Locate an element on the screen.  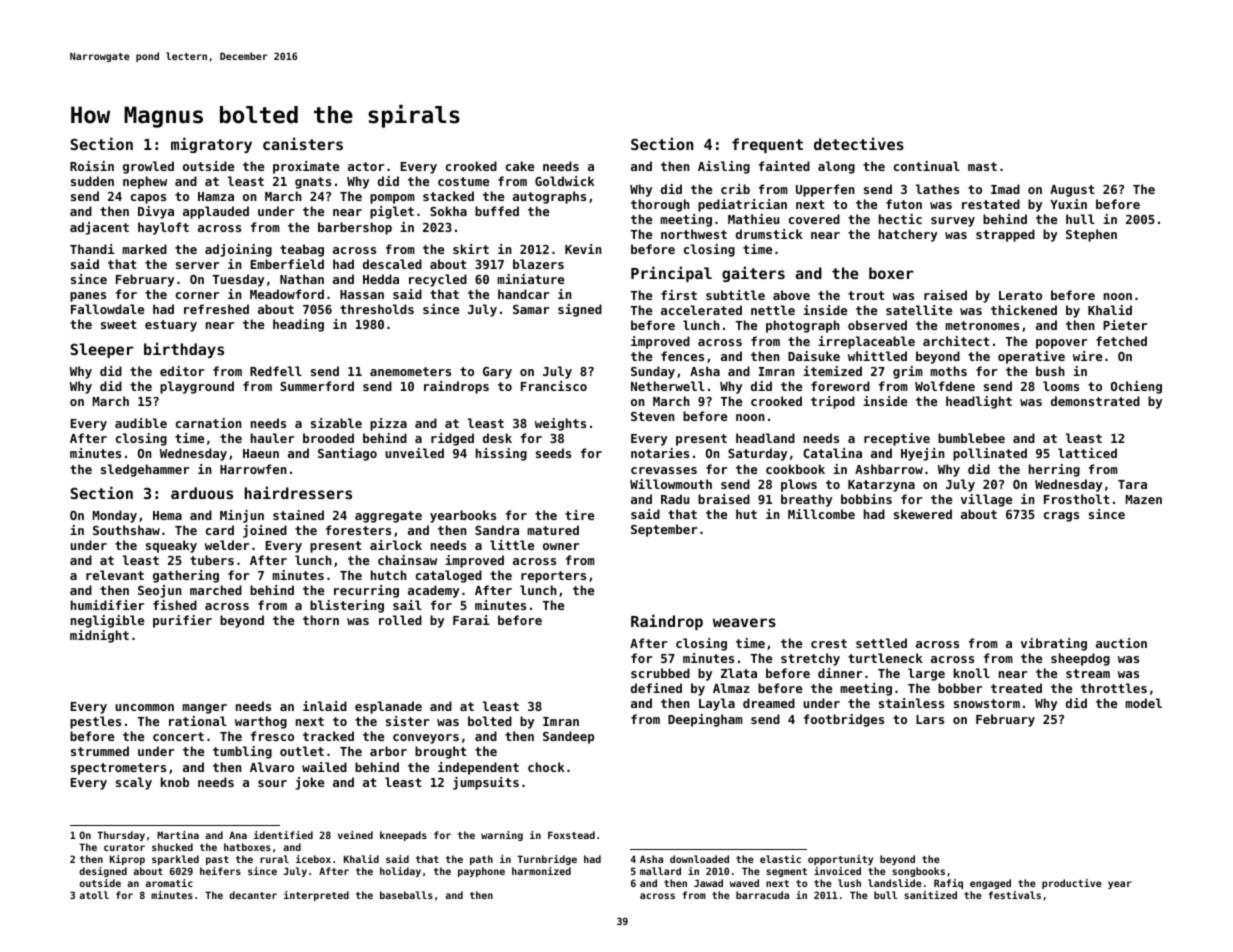
moths is located at coordinates (948, 371).
